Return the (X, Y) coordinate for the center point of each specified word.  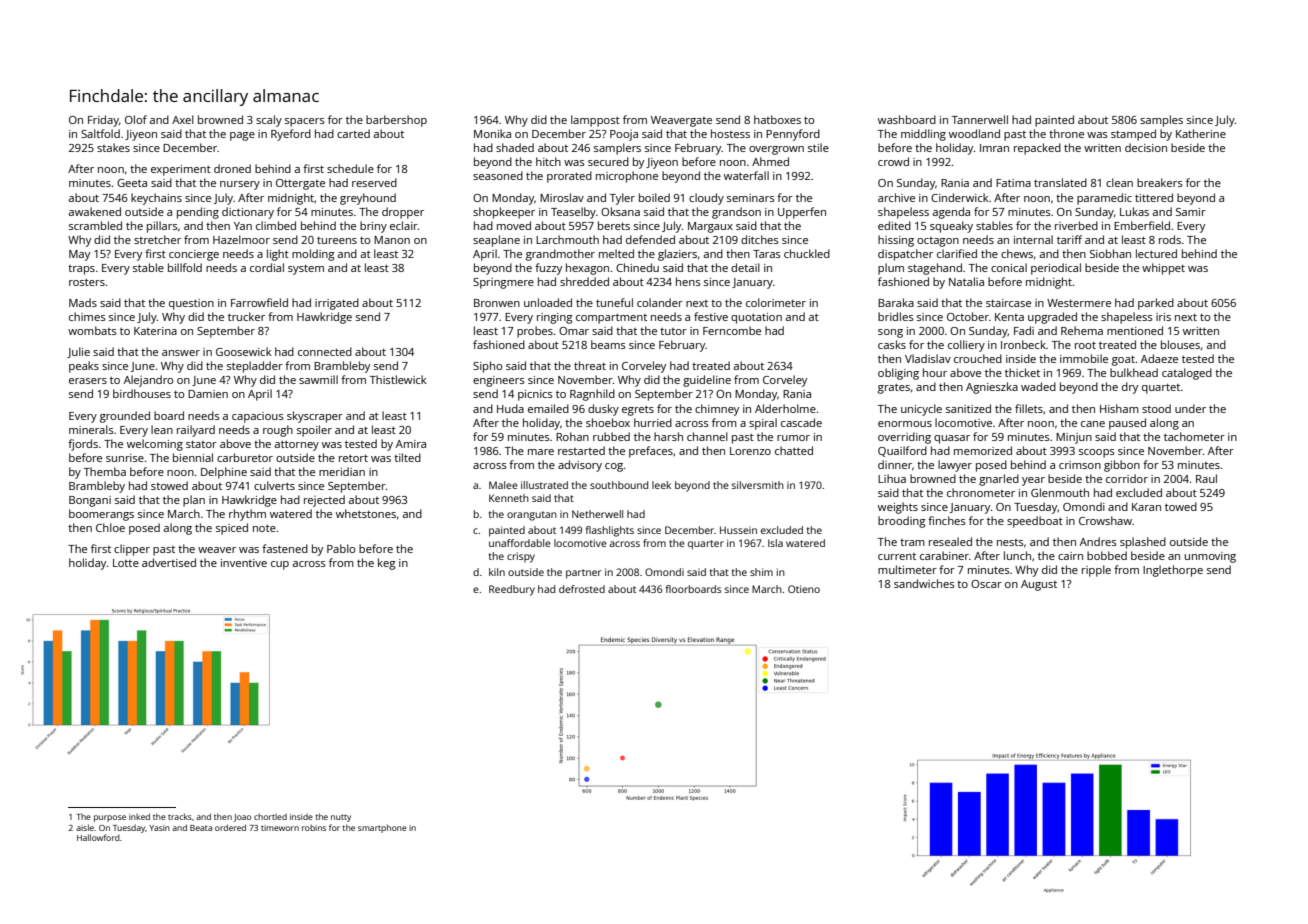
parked (1156, 304)
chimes (87, 316)
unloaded (548, 302)
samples (1161, 121)
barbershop (396, 121)
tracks (180, 816)
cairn (1070, 556)
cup (280, 565)
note (264, 528)
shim (761, 572)
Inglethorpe (1173, 571)
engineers (499, 381)
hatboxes (777, 119)
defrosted (582, 589)
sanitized (968, 408)
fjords (83, 445)
